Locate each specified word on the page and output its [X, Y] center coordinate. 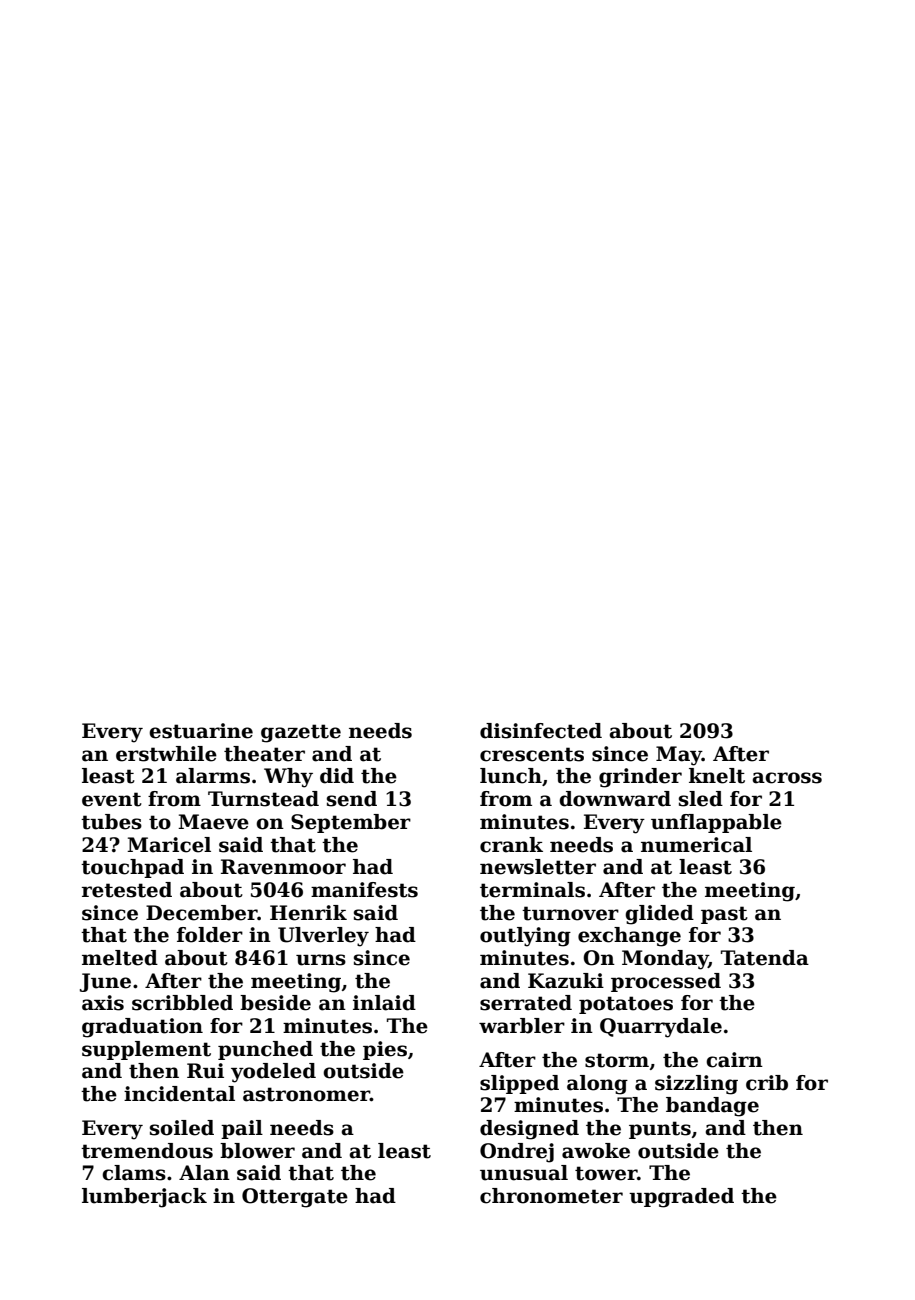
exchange [629, 937]
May [679, 756]
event [112, 799]
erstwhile [166, 754]
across [787, 778]
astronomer [306, 1094]
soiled [182, 1128]
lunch [511, 776]
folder [210, 935]
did [337, 776]
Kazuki [566, 981]
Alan [204, 1173]
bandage [712, 1107]
